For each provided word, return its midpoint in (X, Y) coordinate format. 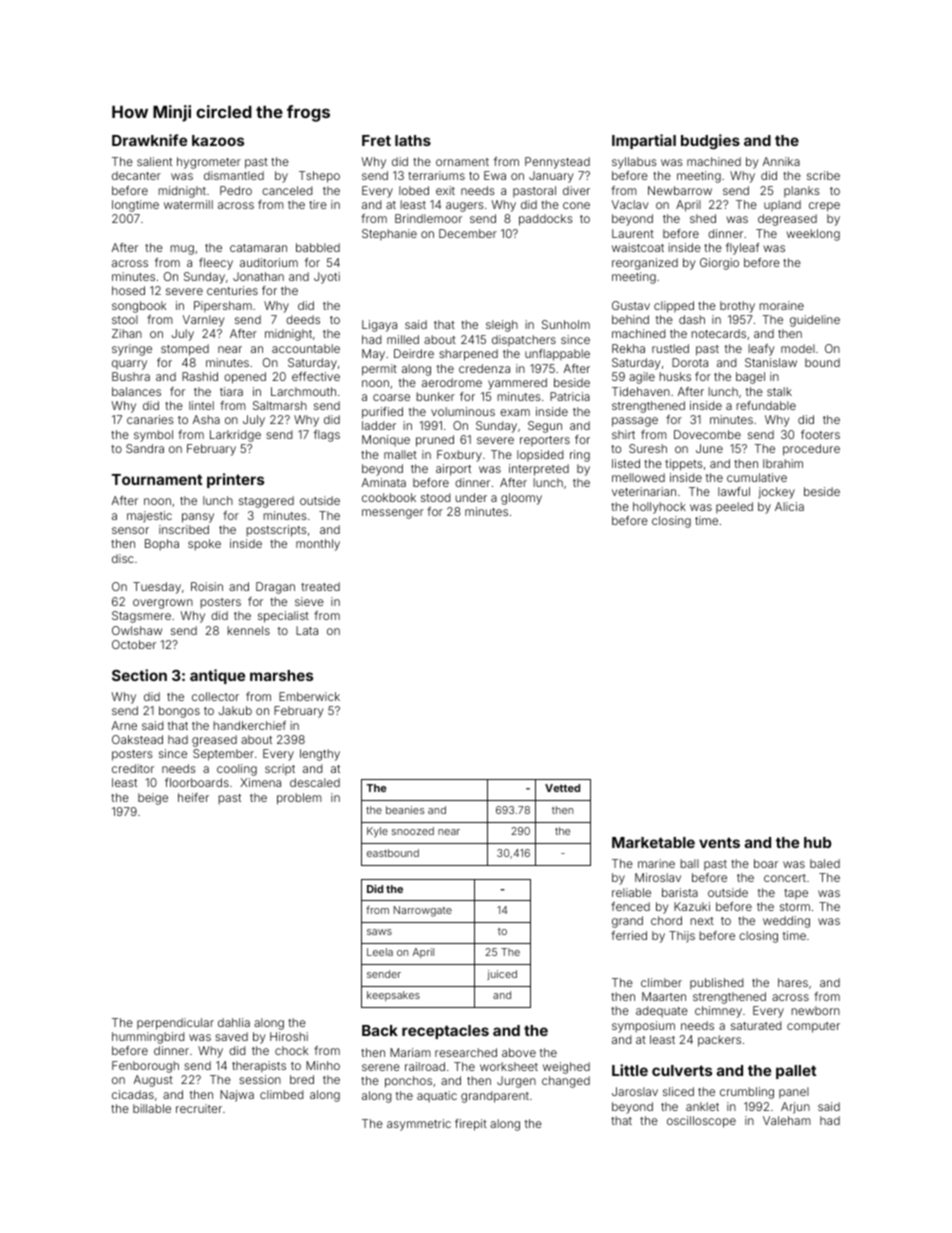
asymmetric (419, 1125)
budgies (710, 142)
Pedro (236, 190)
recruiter (199, 1108)
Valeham (787, 1120)
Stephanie (389, 234)
